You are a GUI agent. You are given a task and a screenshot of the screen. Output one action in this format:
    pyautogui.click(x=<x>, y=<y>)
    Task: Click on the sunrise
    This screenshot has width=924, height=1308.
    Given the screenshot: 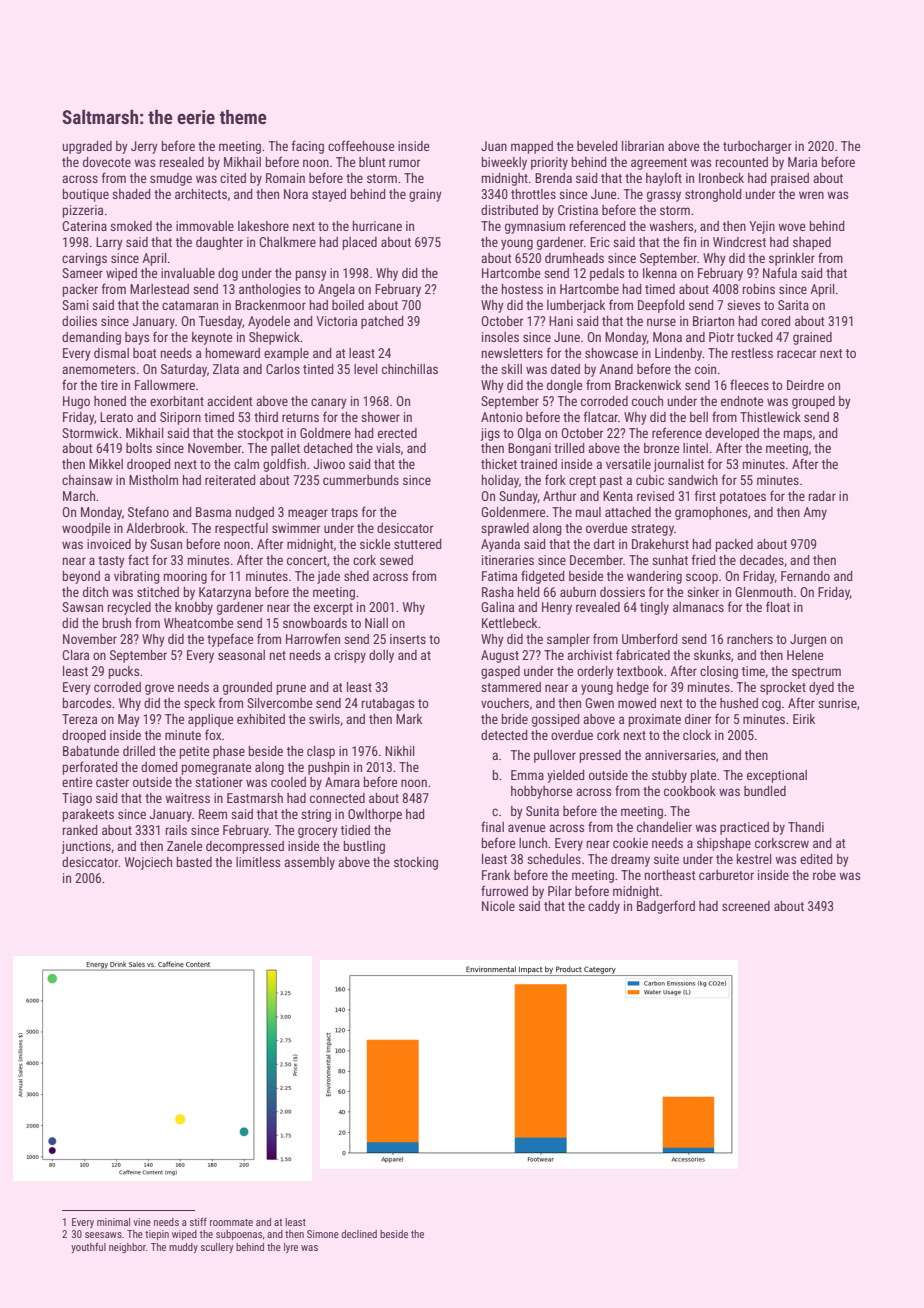 What is the action you would take?
    pyautogui.click(x=837, y=703)
